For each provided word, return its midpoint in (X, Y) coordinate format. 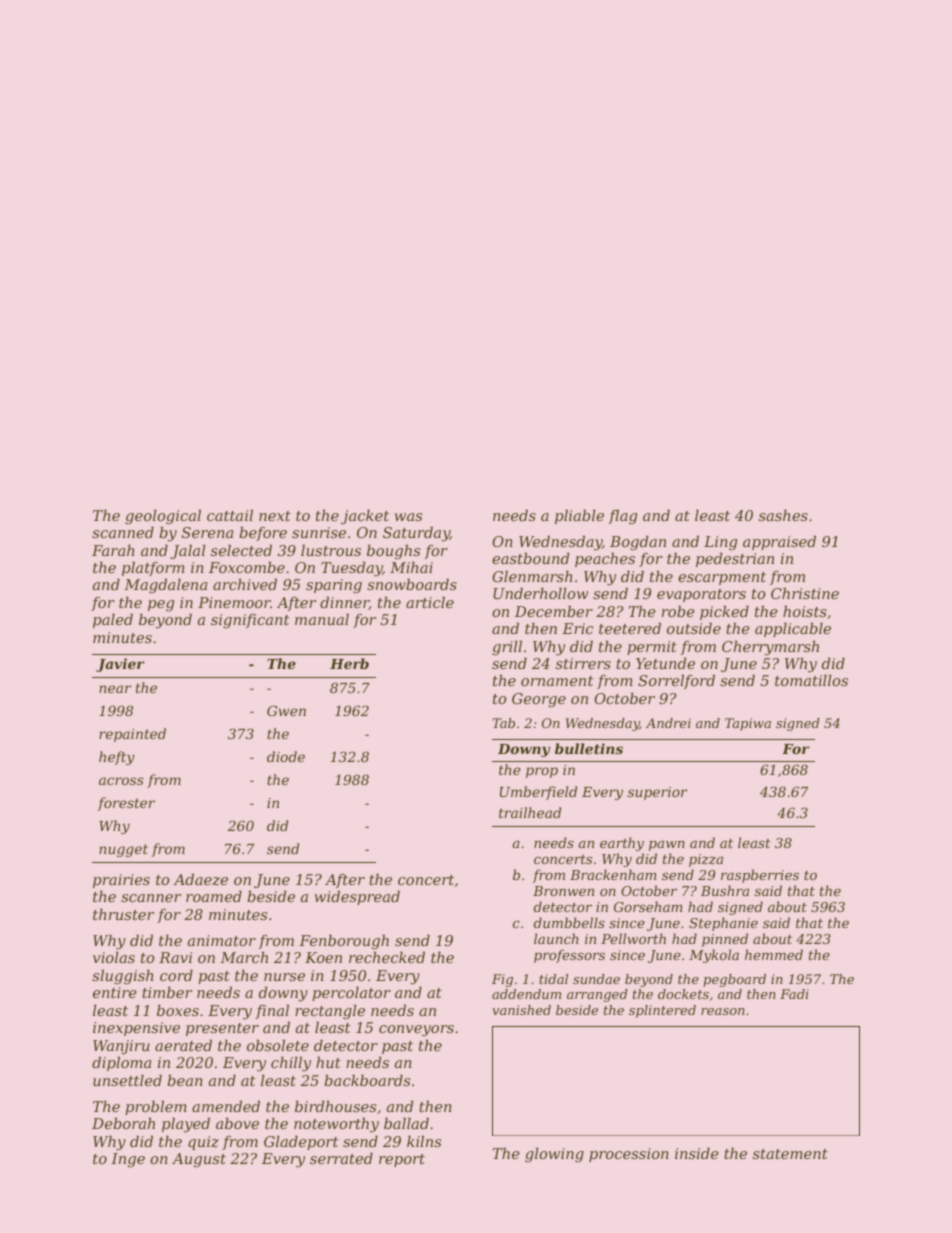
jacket (365, 517)
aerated (183, 1045)
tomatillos (811, 680)
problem (156, 1108)
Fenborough (344, 942)
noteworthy (336, 1125)
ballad (406, 1123)
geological (163, 517)
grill (507, 648)
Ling (720, 543)
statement (790, 1154)
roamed (214, 896)
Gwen (286, 710)
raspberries (760, 876)
